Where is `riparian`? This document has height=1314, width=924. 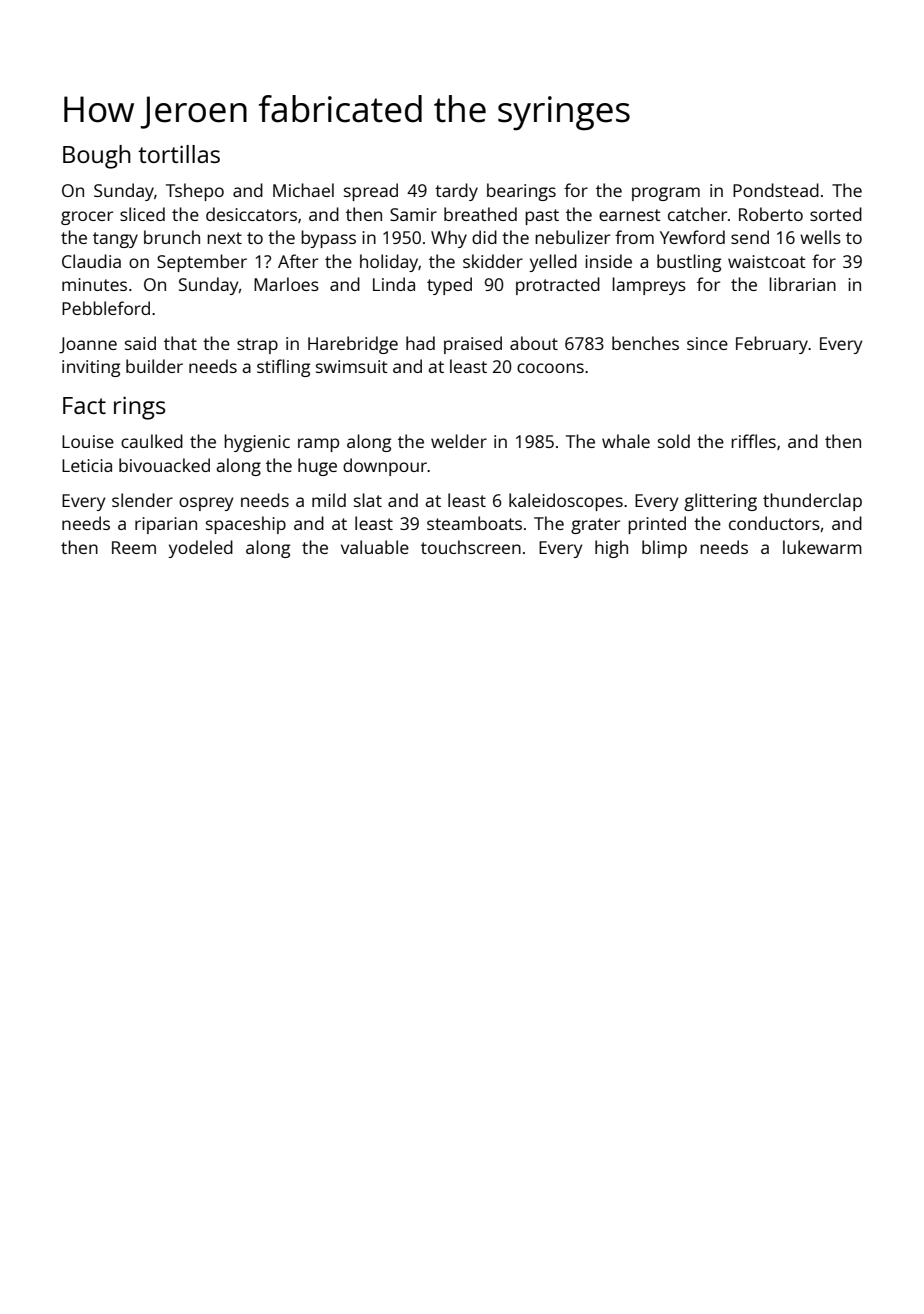
riparian is located at coordinates (166, 525).
